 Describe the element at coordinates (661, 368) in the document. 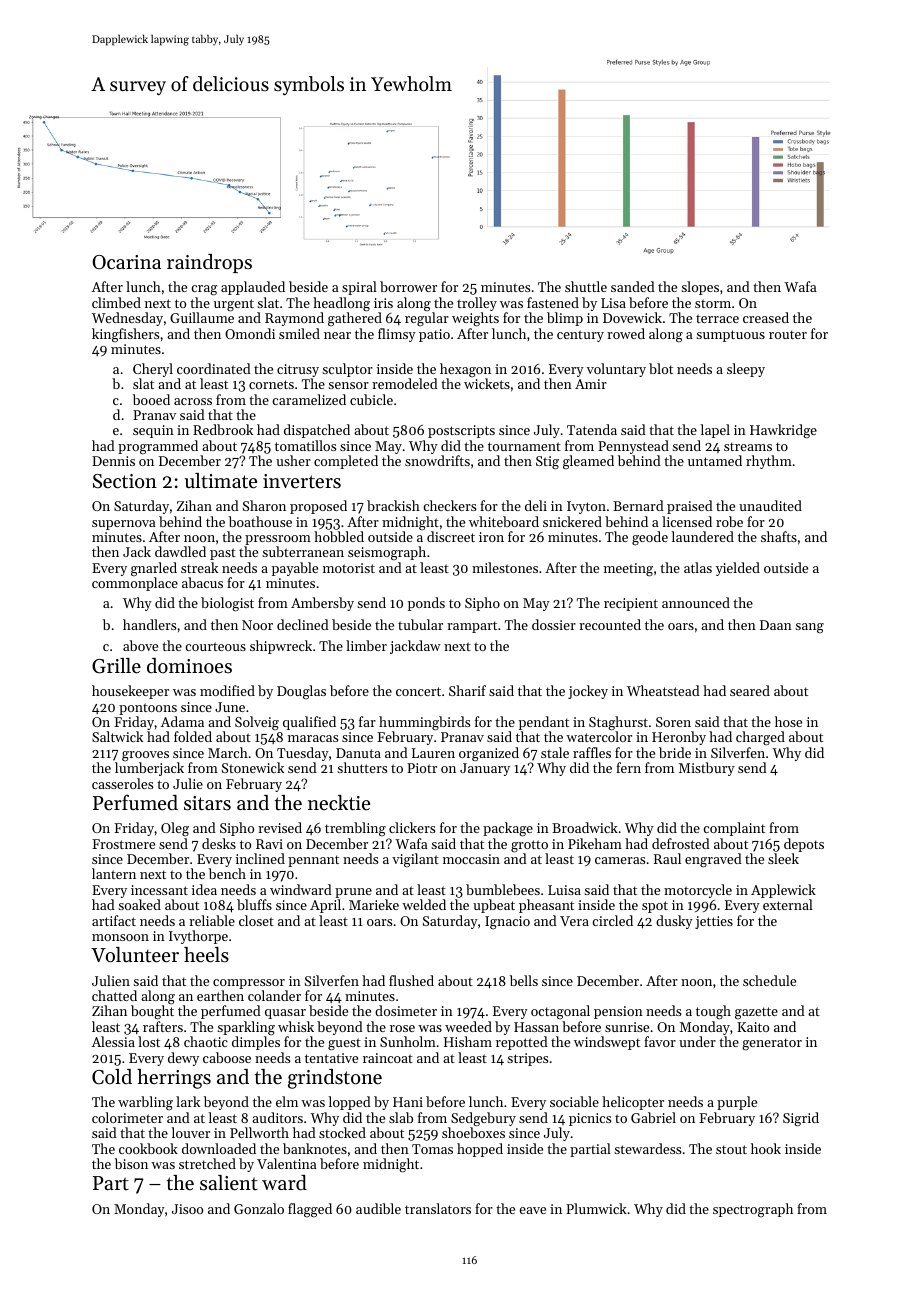

I see `blot` at that location.
